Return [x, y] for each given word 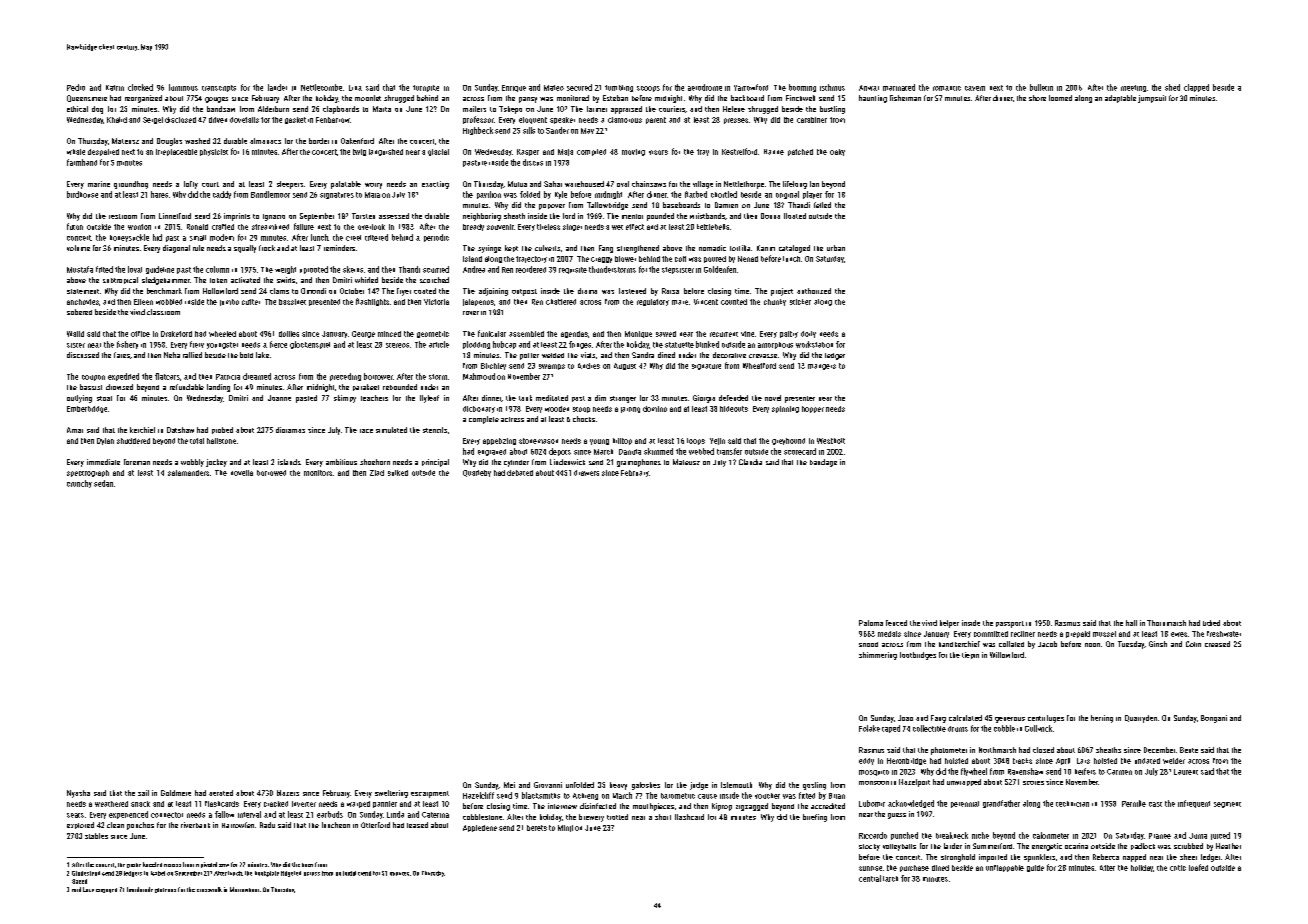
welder [1174, 761]
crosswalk [209, 889]
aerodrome [705, 87]
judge [699, 786]
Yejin [717, 441]
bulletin [1041, 87]
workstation [814, 344]
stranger [623, 399]
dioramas [290, 430]
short [663, 817]
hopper [813, 409]
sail [143, 793]
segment [1227, 805]
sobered [79, 312]
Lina [355, 88]
